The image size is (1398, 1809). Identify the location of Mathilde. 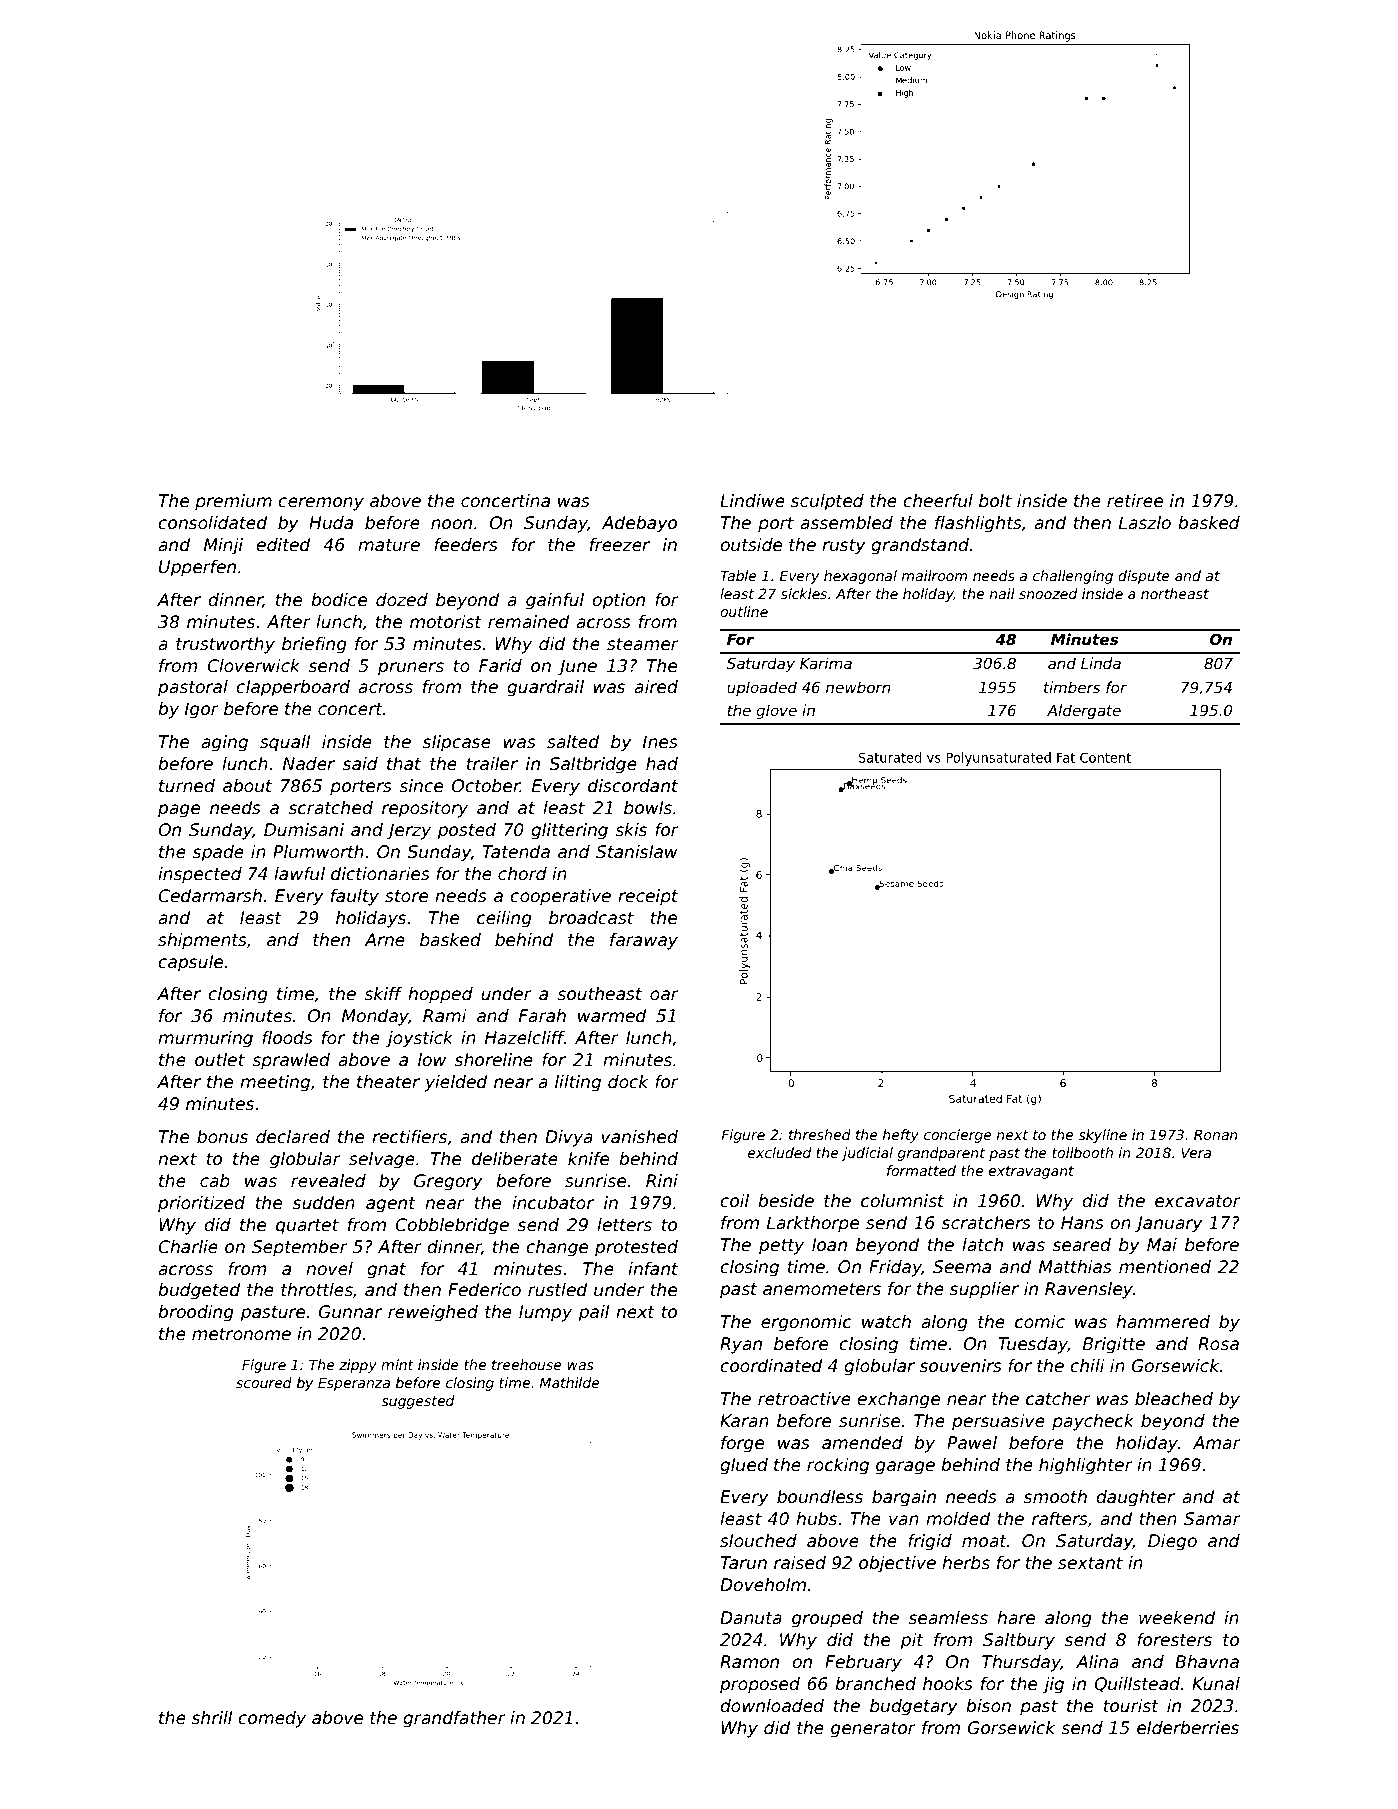
(569, 1382).
